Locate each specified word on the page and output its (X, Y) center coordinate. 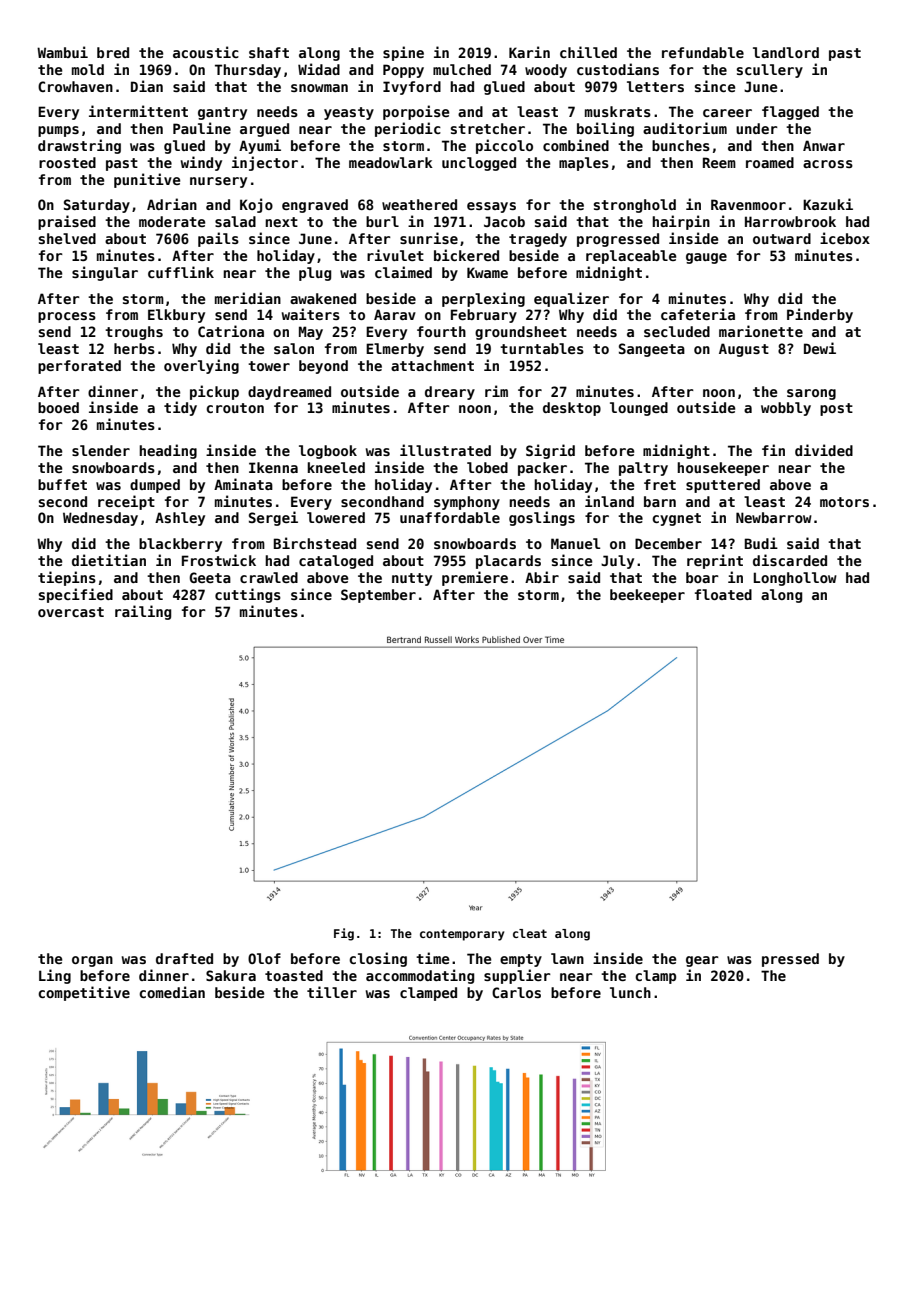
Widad (319, 69)
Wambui (62, 52)
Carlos (516, 992)
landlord (786, 52)
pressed (790, 960)
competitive (84, 993)
